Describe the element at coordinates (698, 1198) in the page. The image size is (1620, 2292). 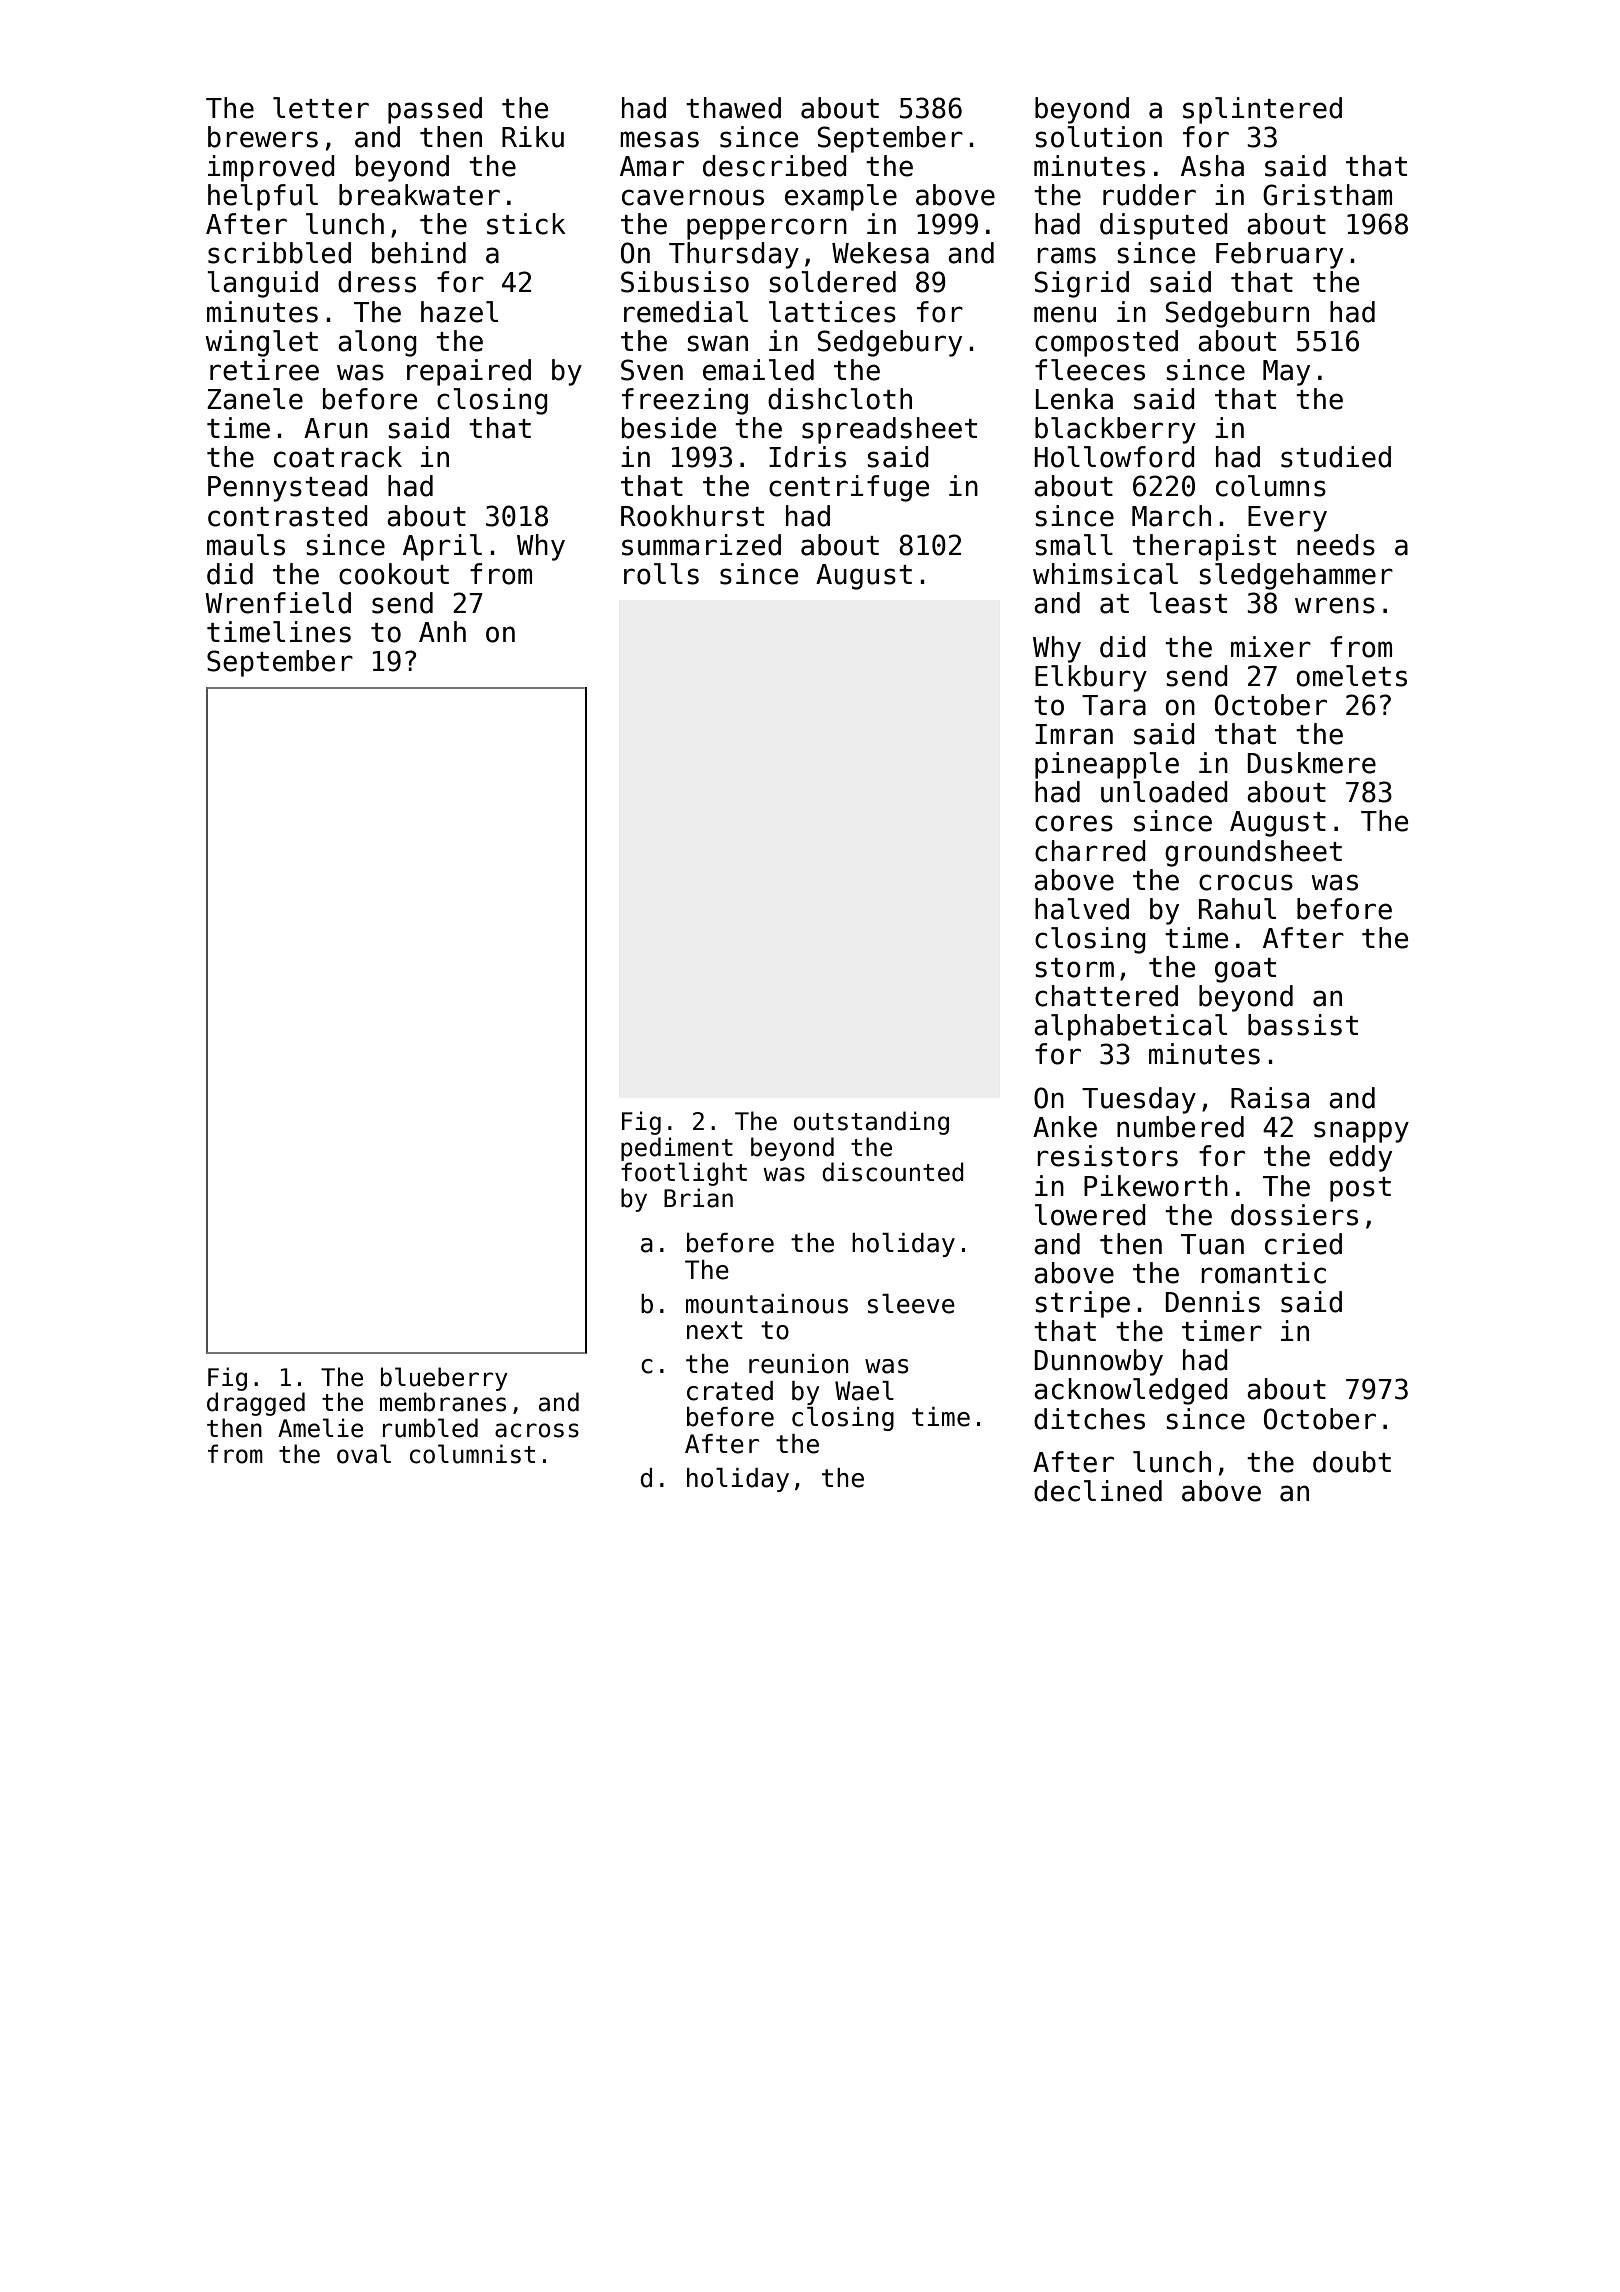
I see `Brian` at that location.
